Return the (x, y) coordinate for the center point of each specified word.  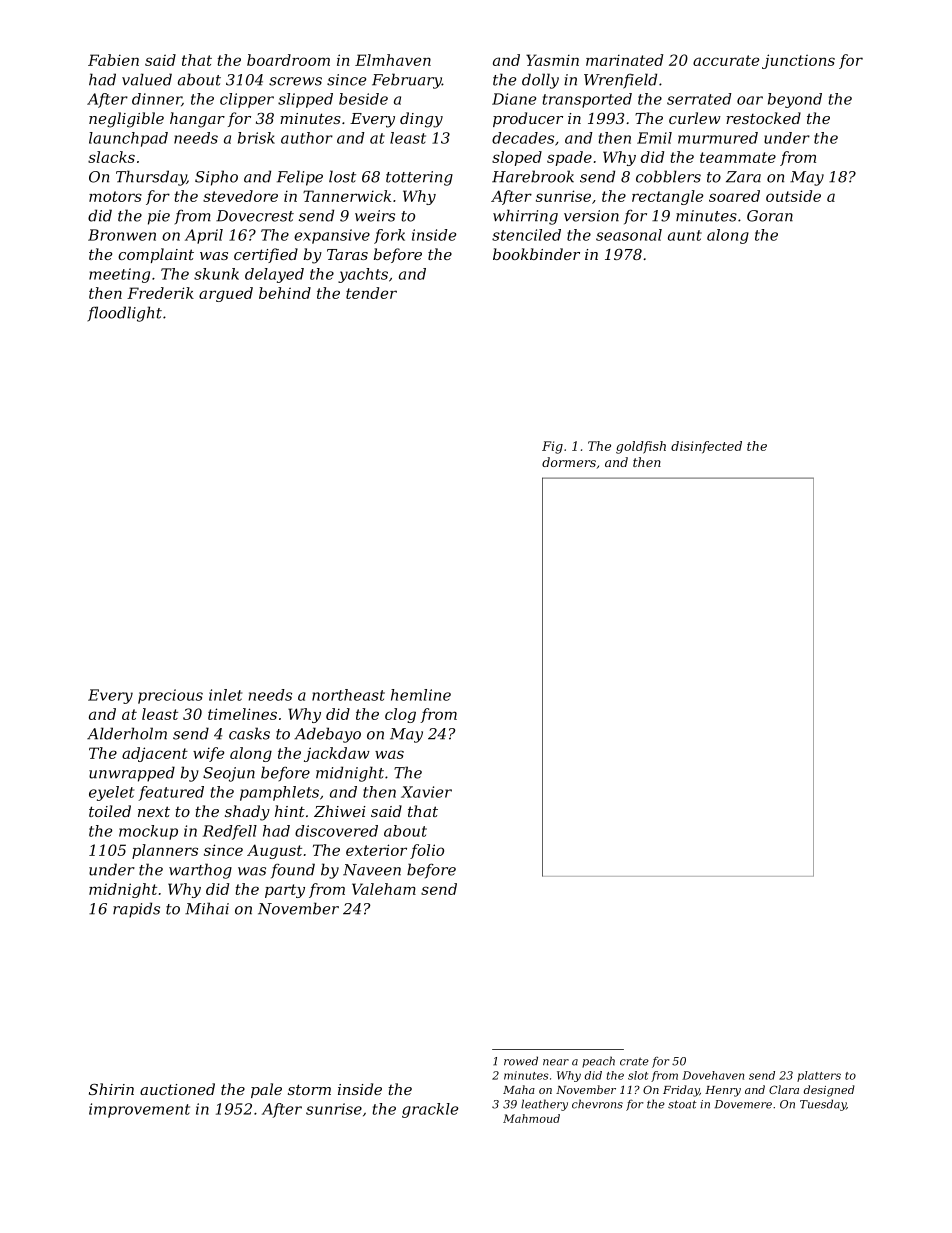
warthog (200, 871)
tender (371, 293)
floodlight (125, 314)
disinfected (706, 447)
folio (427, 851)
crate (634, 1061)
